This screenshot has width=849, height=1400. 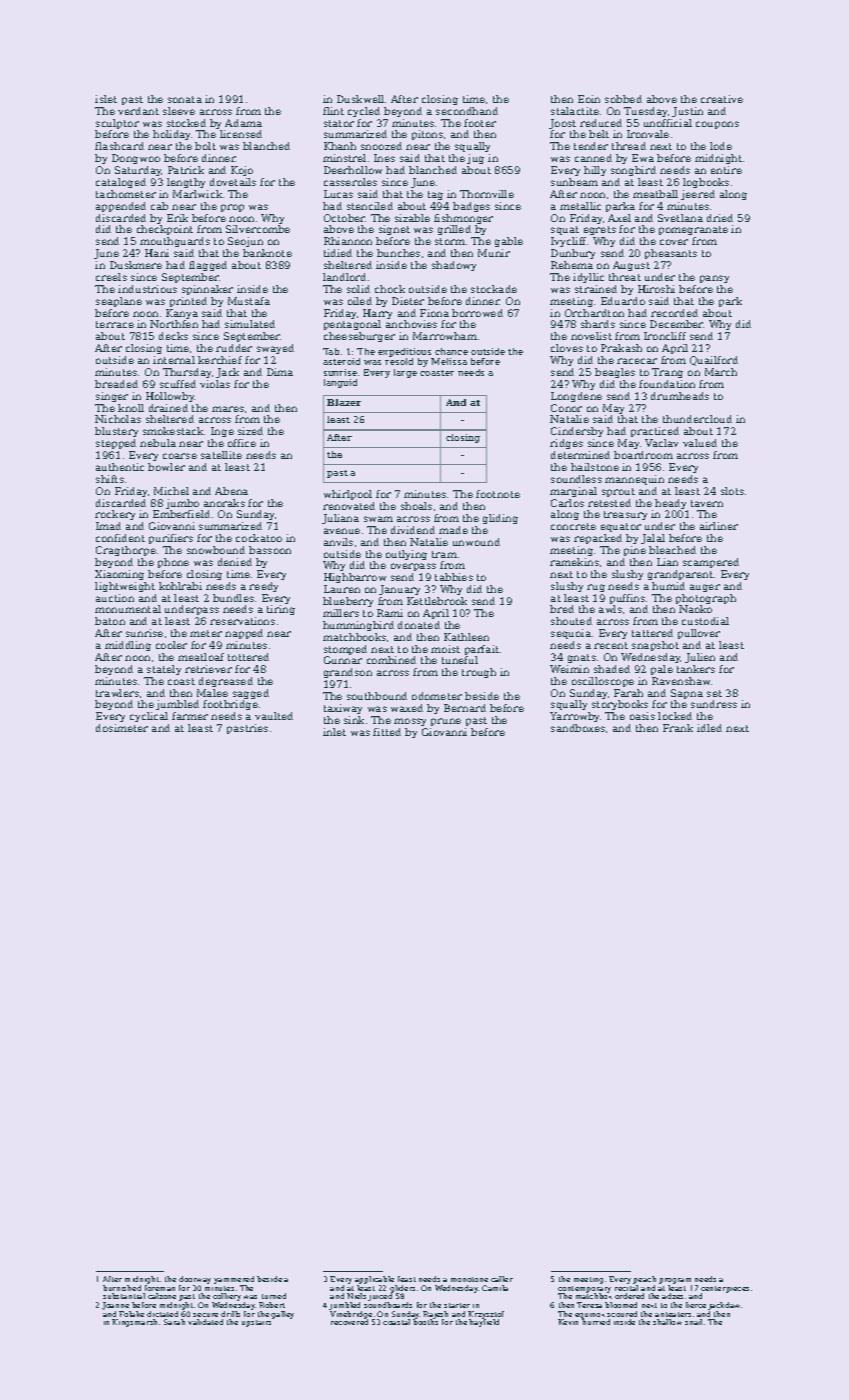 I want to click on farmer, so click(x=190, y=716).
